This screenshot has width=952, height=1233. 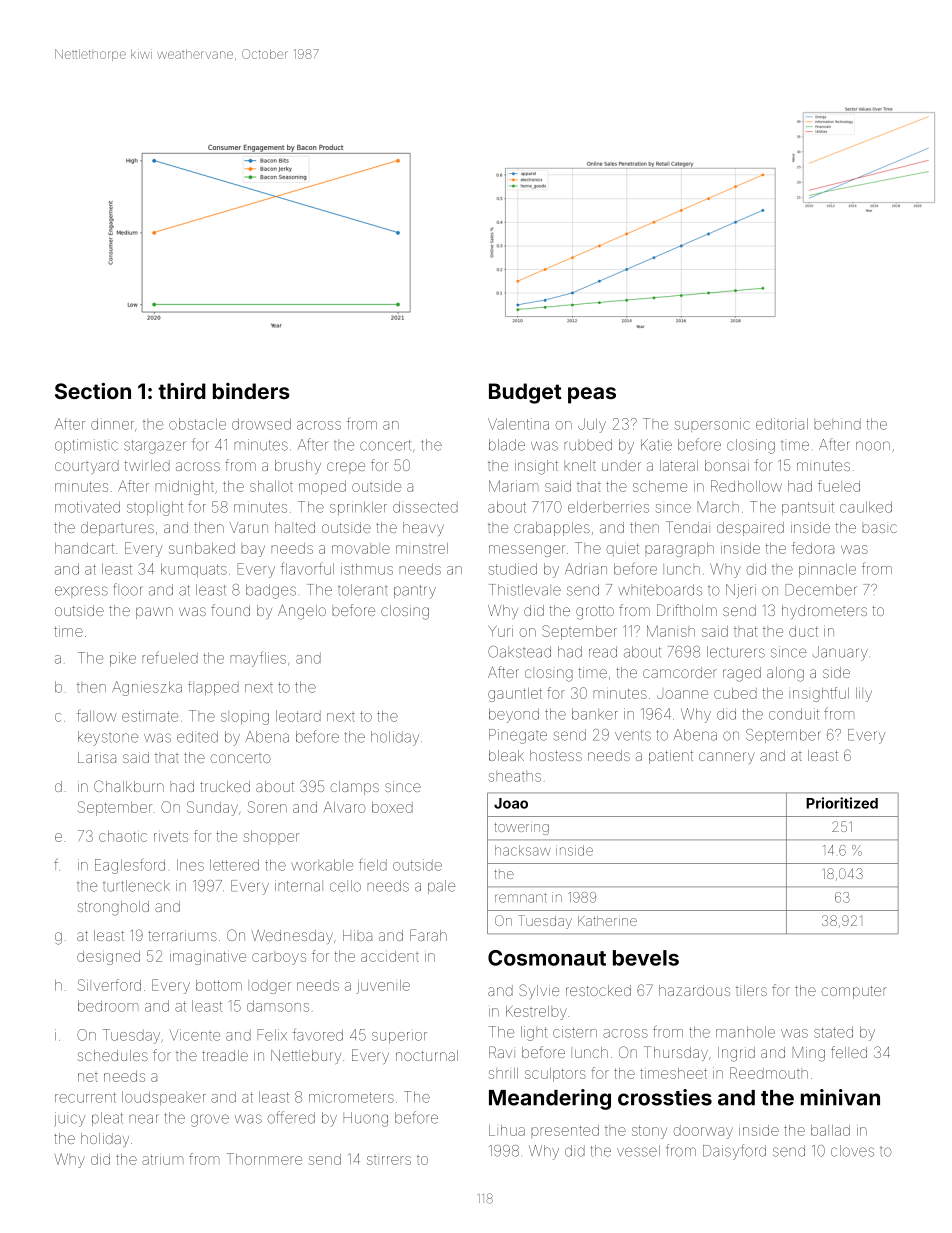 What do you see at coordinates (213, 688) in the screenshot?
I see `flapped` at bounding box center [213, 688].
